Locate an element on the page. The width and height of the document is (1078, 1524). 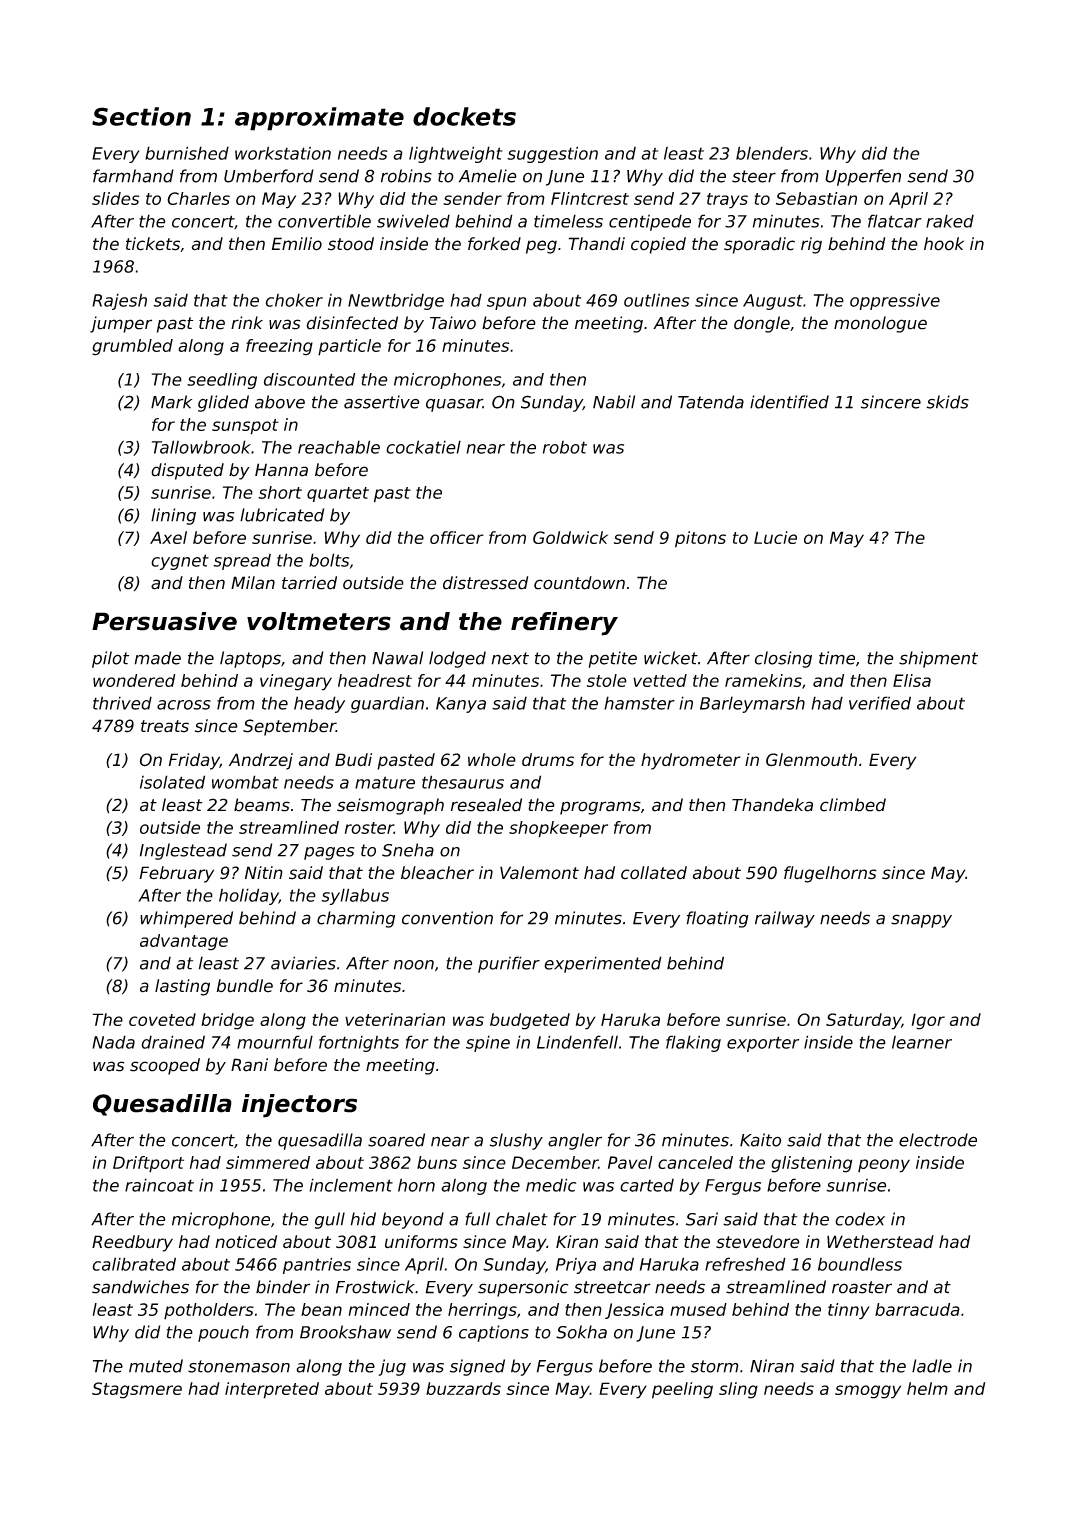
interpreted is located at coordinates (272, 1390).
